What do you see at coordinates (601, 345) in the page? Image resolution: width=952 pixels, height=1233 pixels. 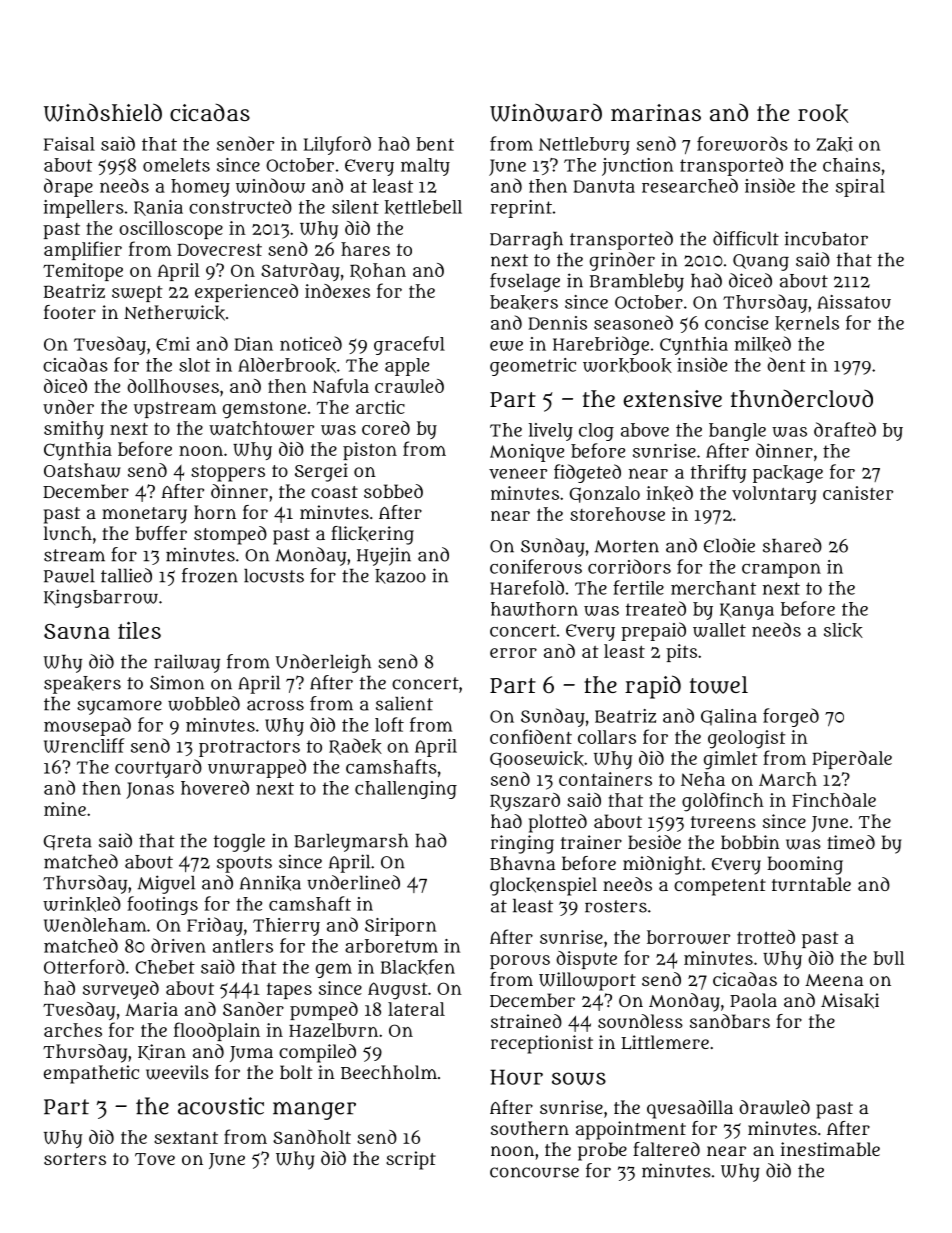 I see `Harebridge` at bounding box center [601, 345].
